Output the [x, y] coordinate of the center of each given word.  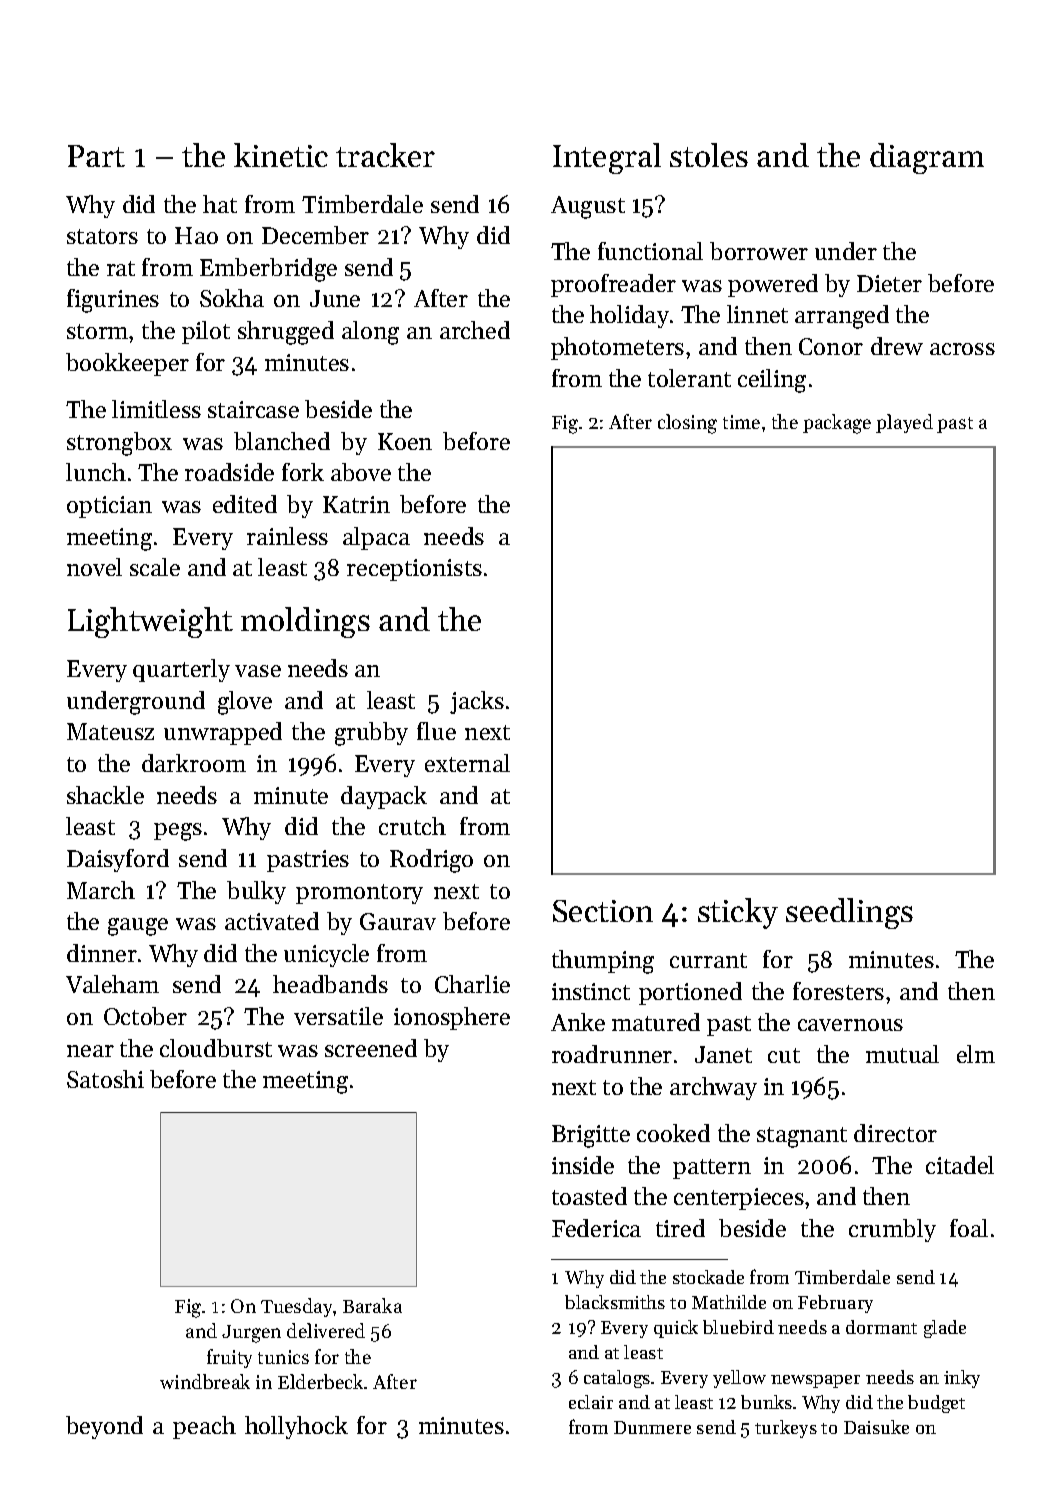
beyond [104, 1427]
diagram [927, 158]
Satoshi [105, 1079]
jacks [477, 702]
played [904, 423]
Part [96, 156]
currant [708, 960]
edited [245, 504]
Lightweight [150, 622]
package [837, 424]
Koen [405, 441]
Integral [607, 158]
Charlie [472, 984]
